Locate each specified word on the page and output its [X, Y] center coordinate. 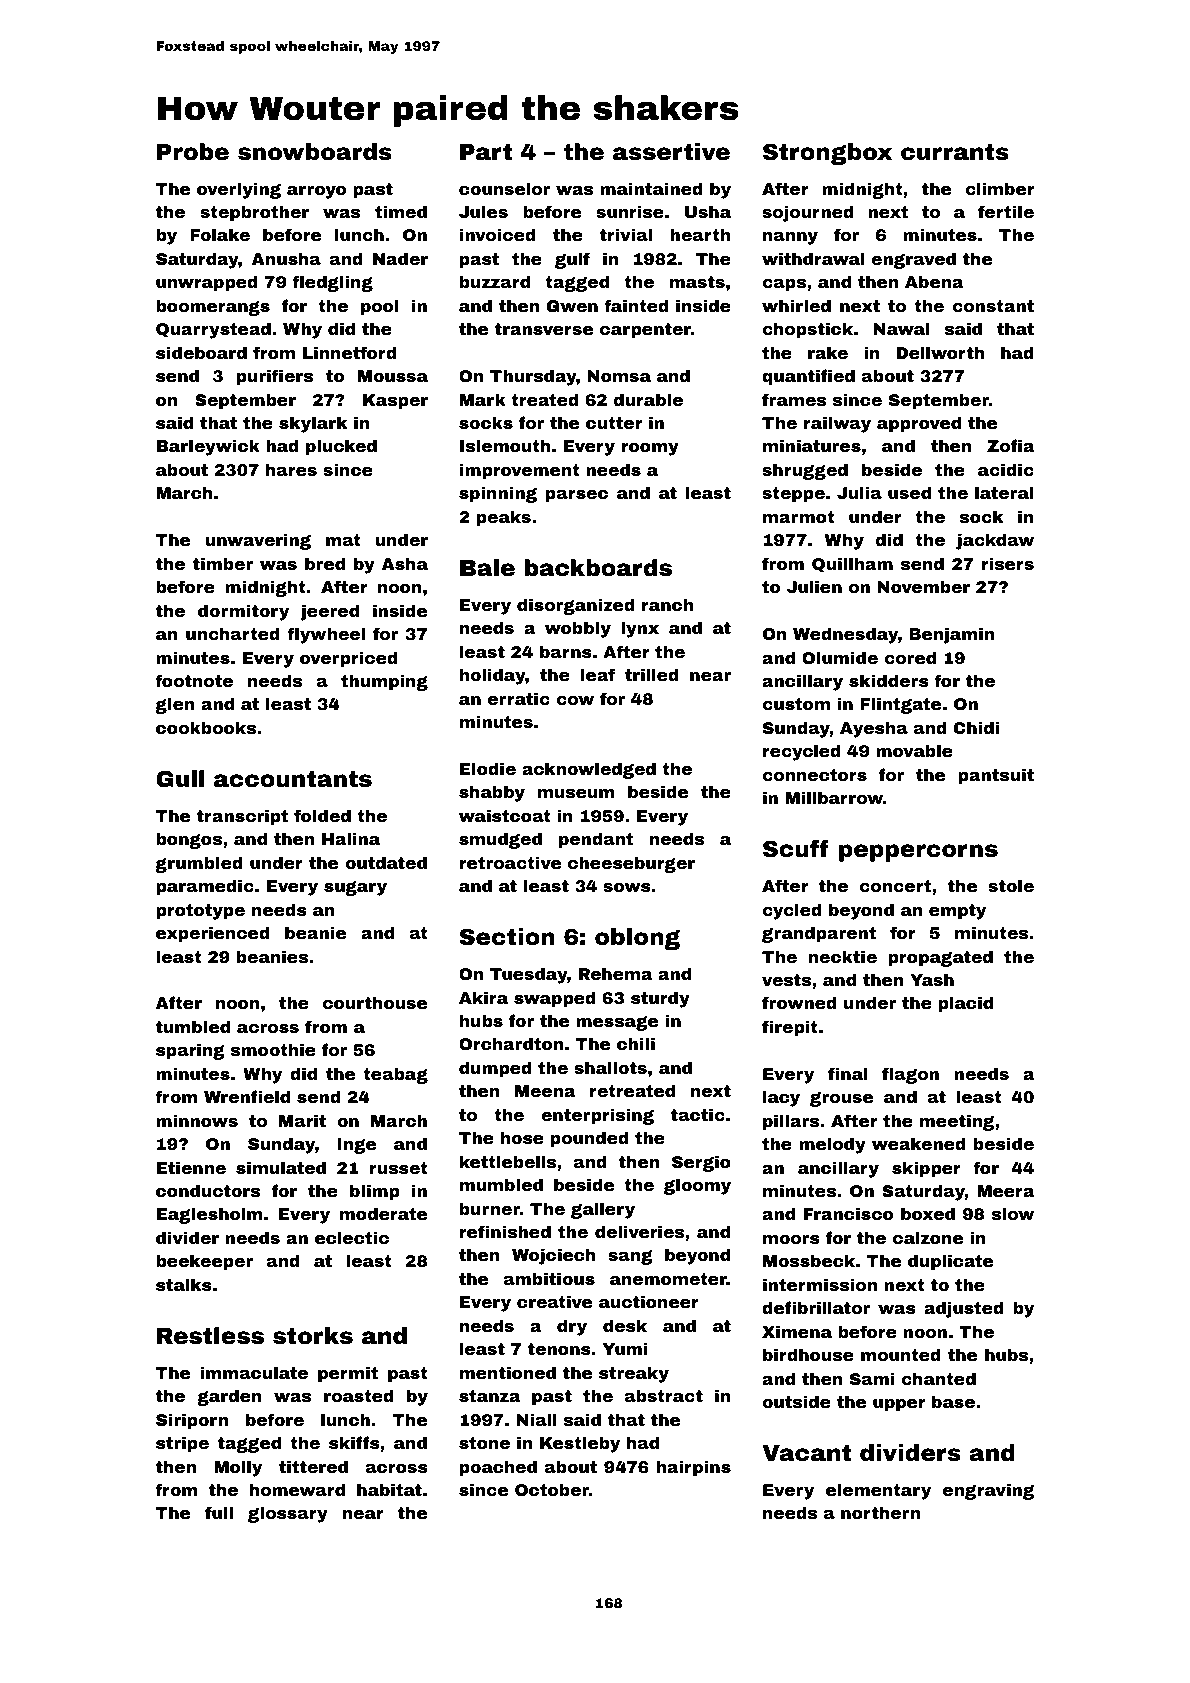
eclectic [352, 1237]
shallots [610, 1067]
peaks [504, 518]
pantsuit [996, 776]
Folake [220, 234]
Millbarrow [834, 797]
